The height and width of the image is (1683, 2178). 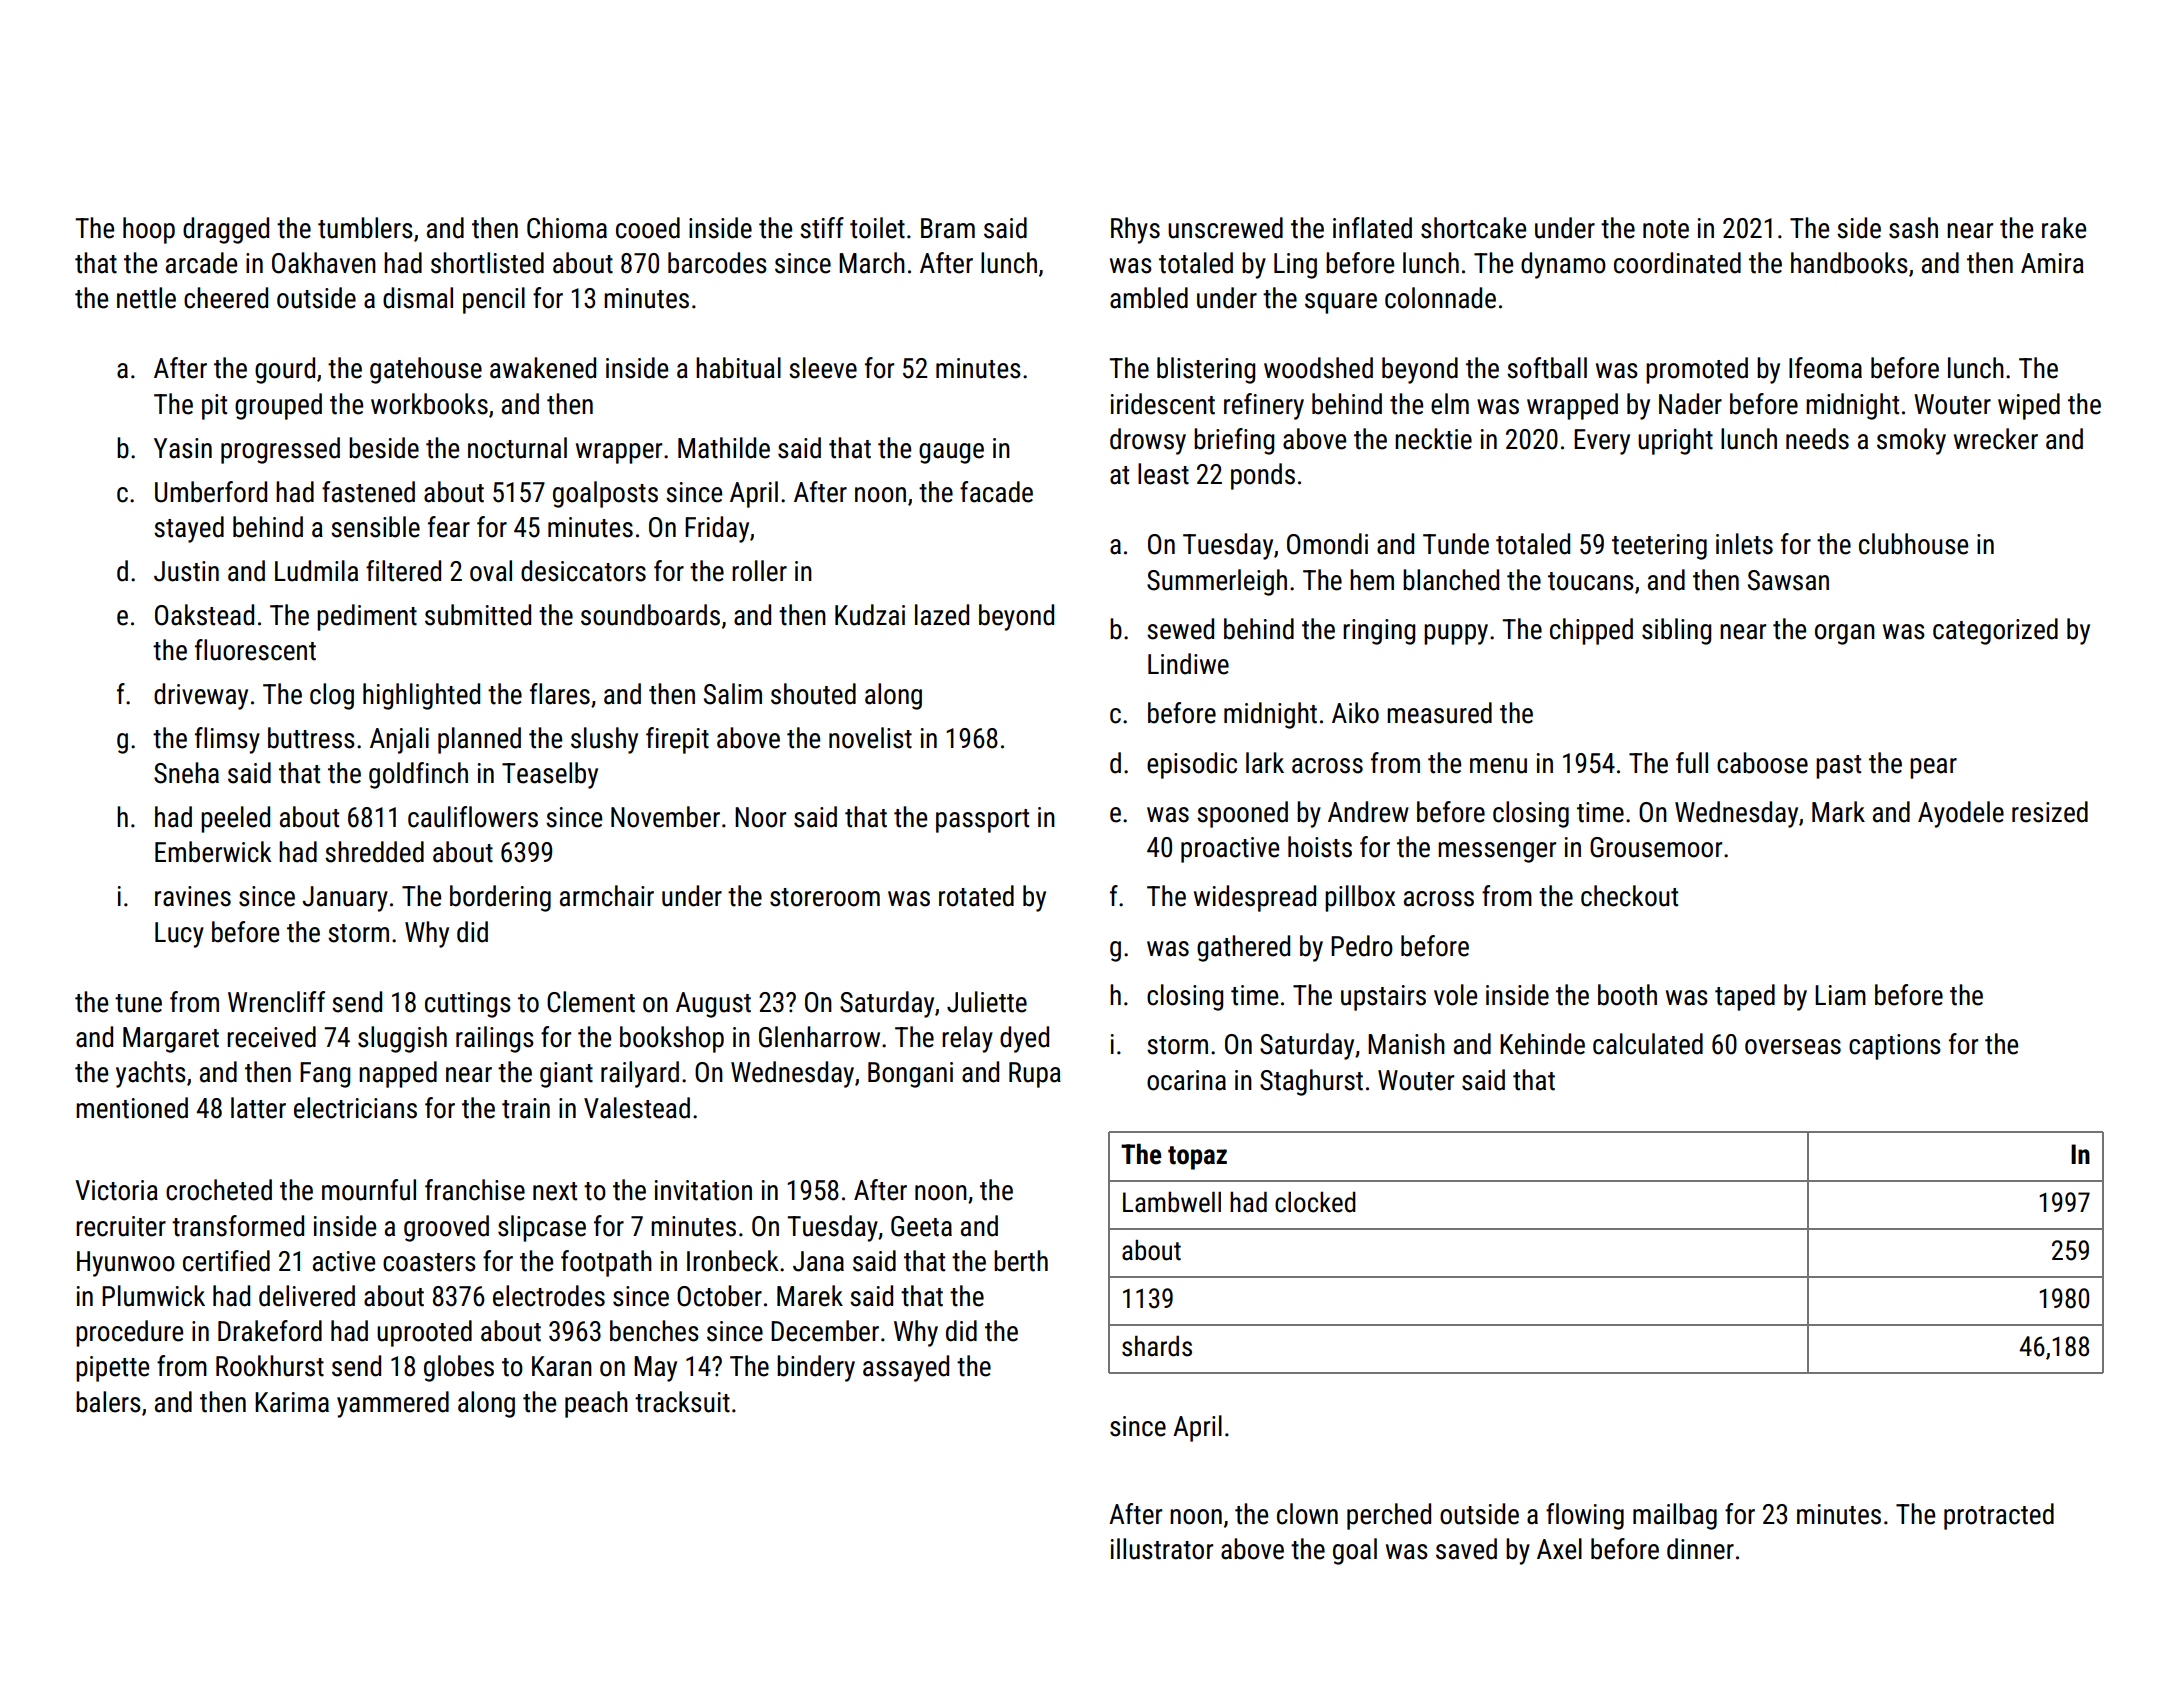 What do you see at coordinates (1895, 1047) in the image?
I see `captions` at bounding box center [1895, 1047].
